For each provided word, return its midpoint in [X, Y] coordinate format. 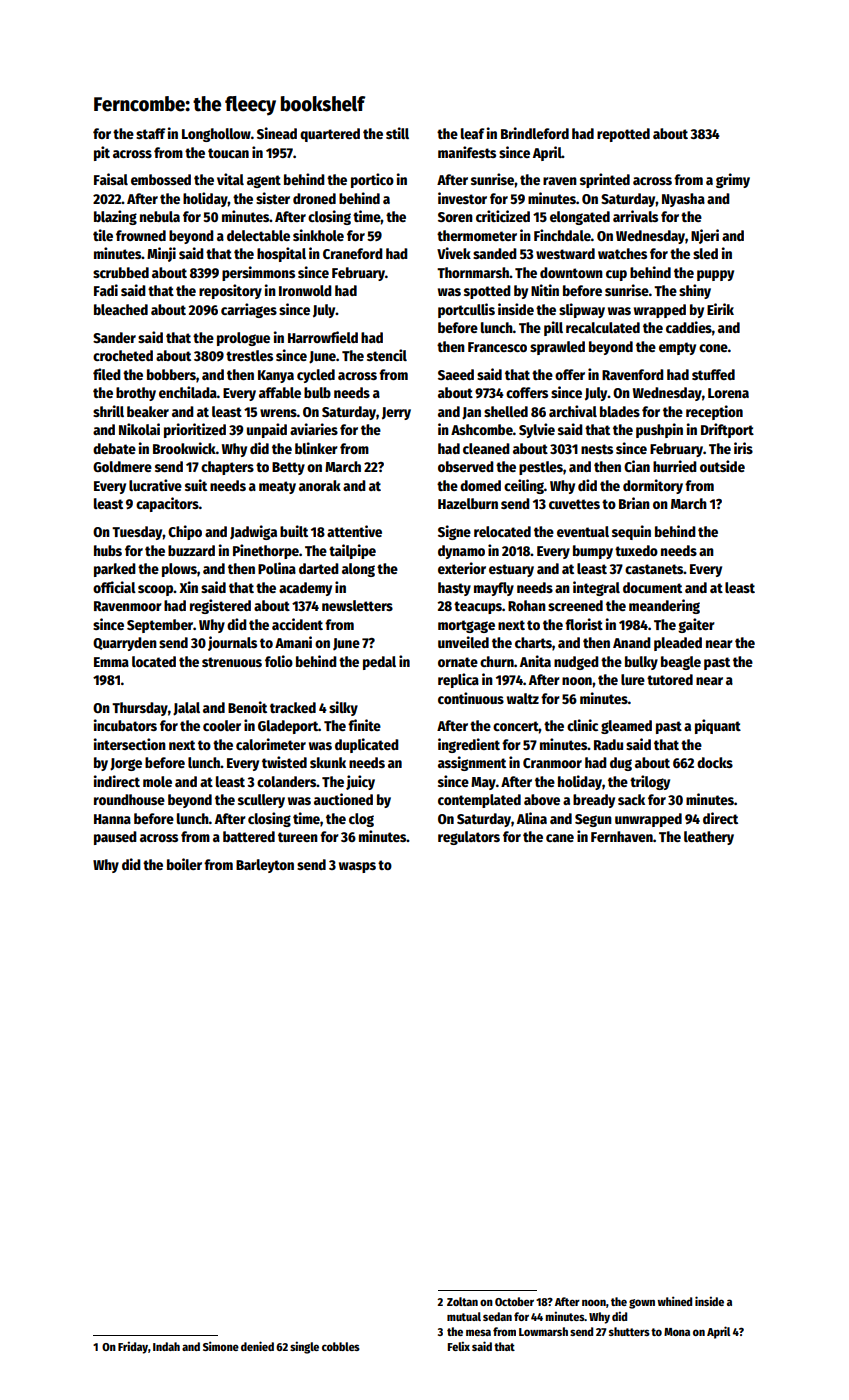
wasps [357, 867]
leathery [709, 838]
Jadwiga [253, 532]
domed [480, 485]
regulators [469, 838]
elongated [580, 218]
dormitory [653, 486]
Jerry [396, 413]
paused [115, 838]
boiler [184, 864]
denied [257, 1346]
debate [114, 448]
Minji [161, 254]
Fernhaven [622, 836]
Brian [634, 503]
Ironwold [305, 290]
